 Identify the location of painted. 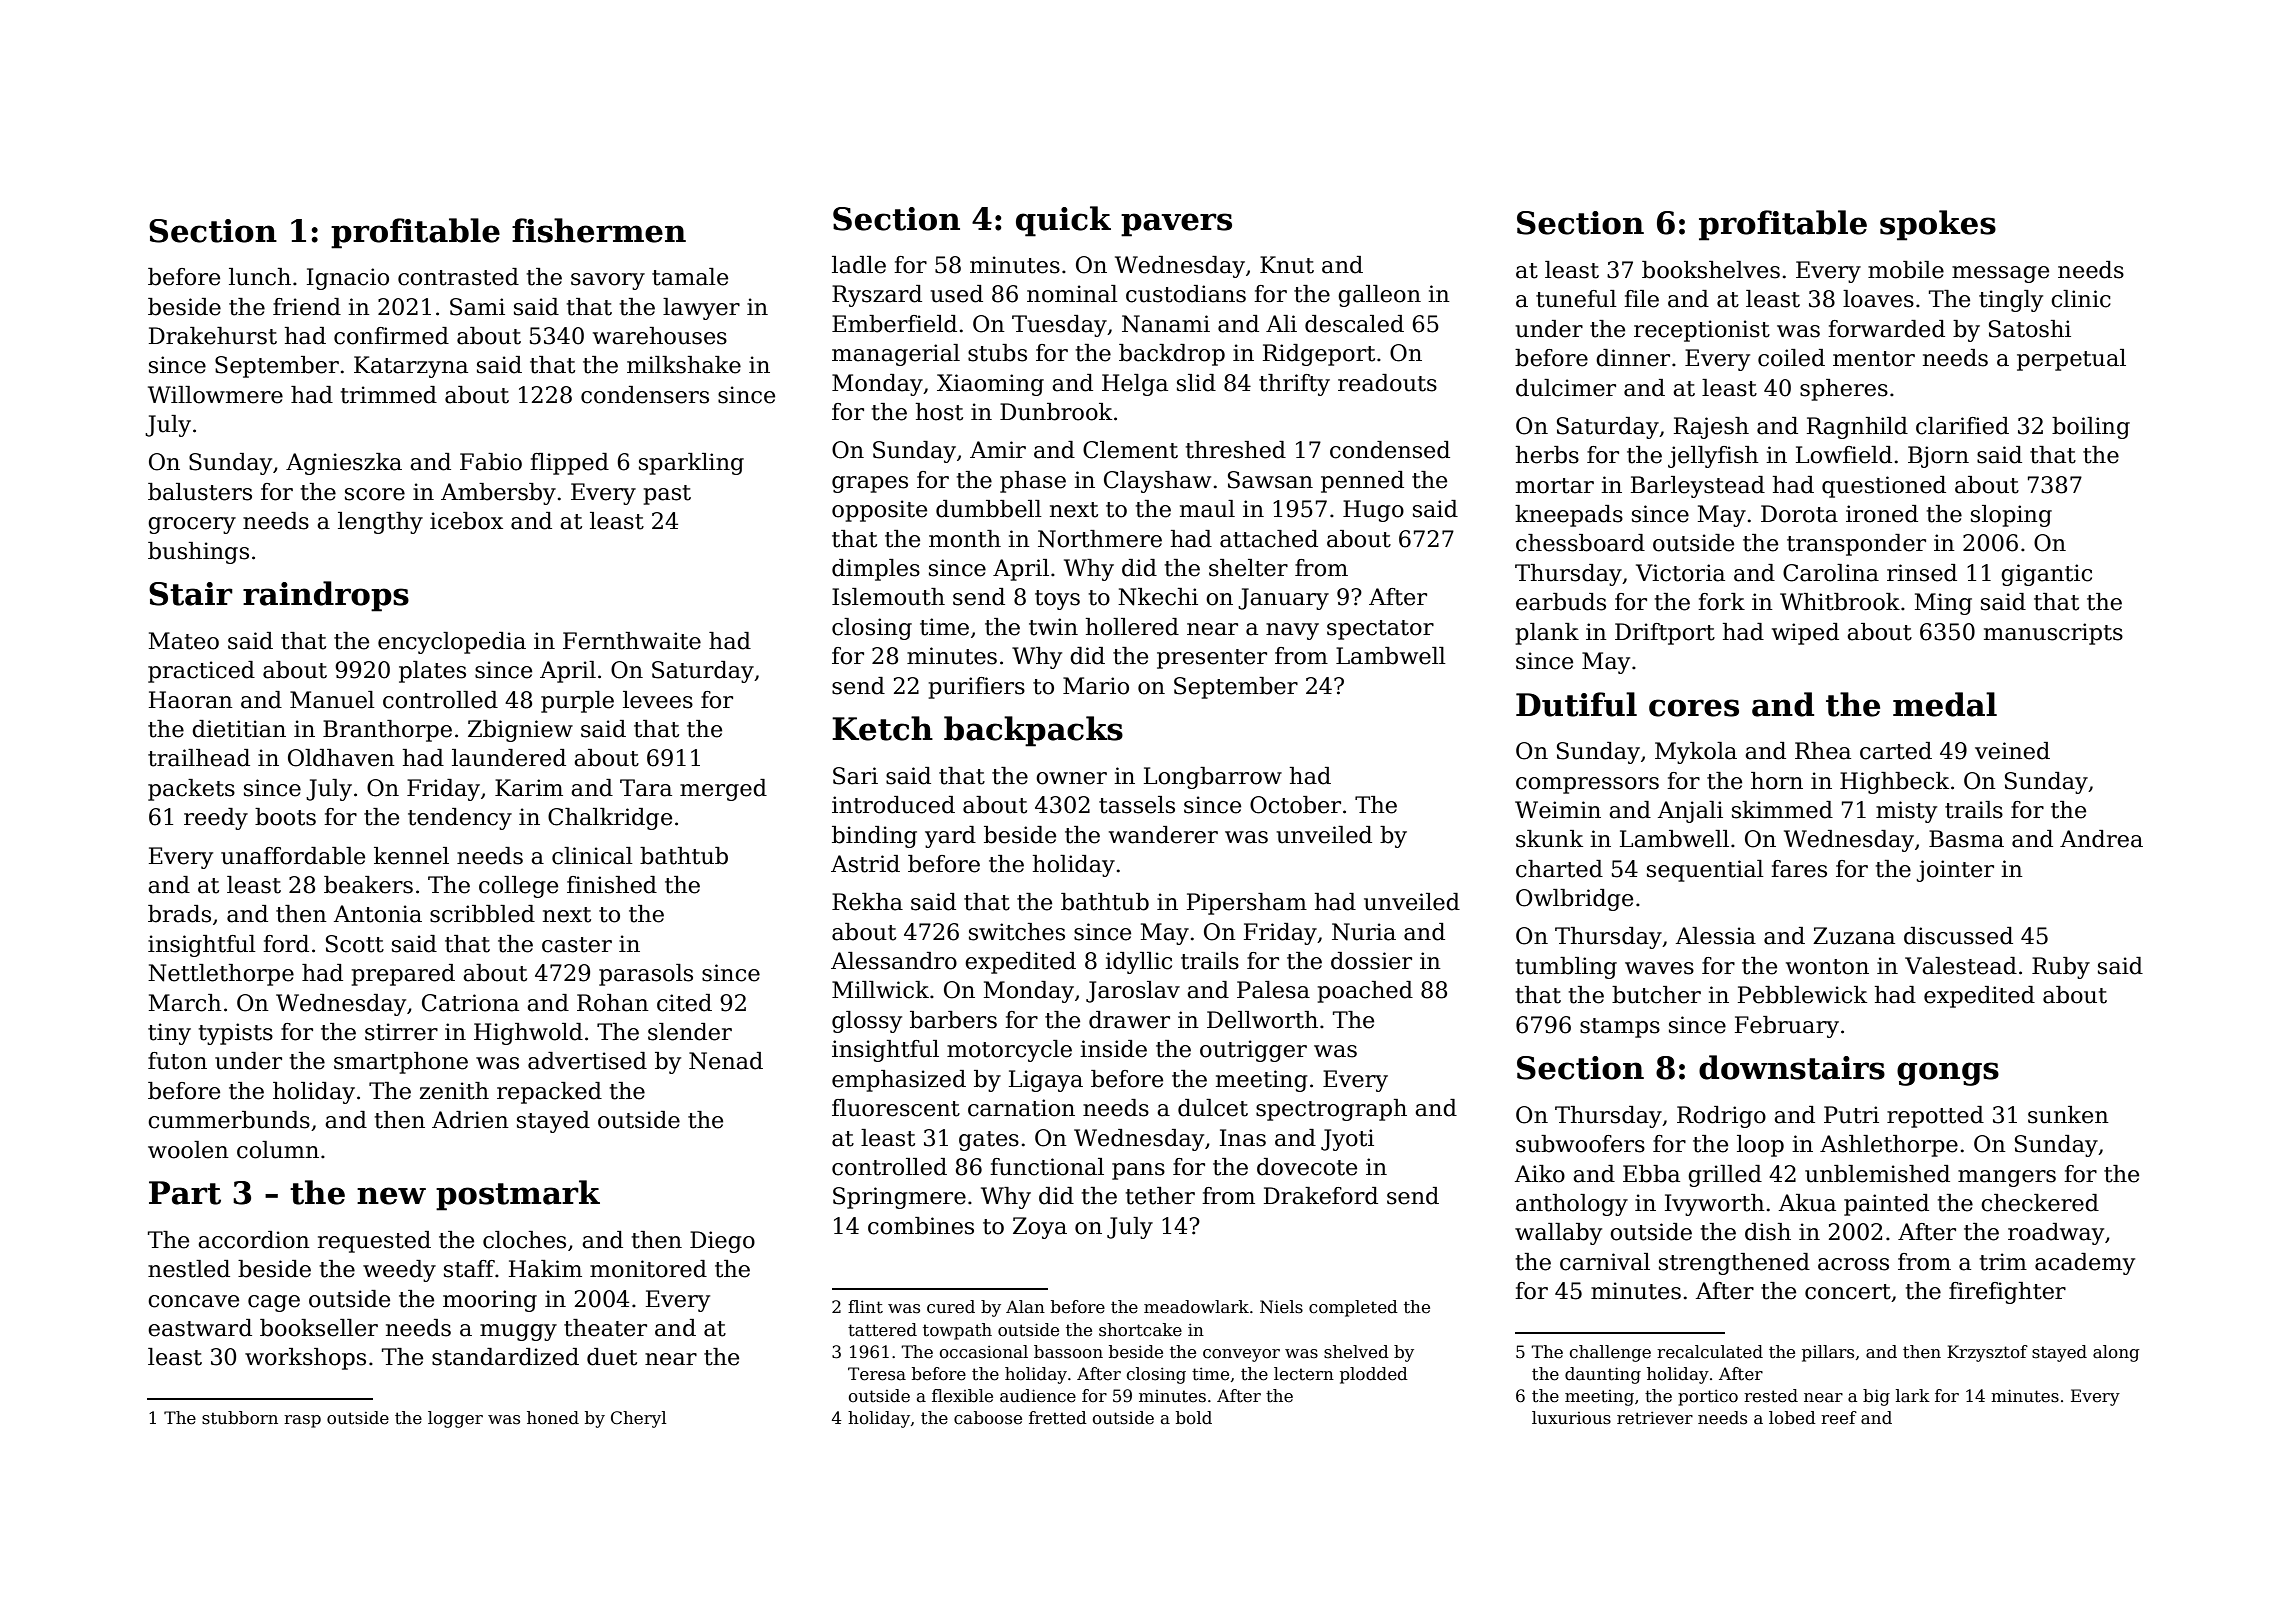
(1886, 1205).
